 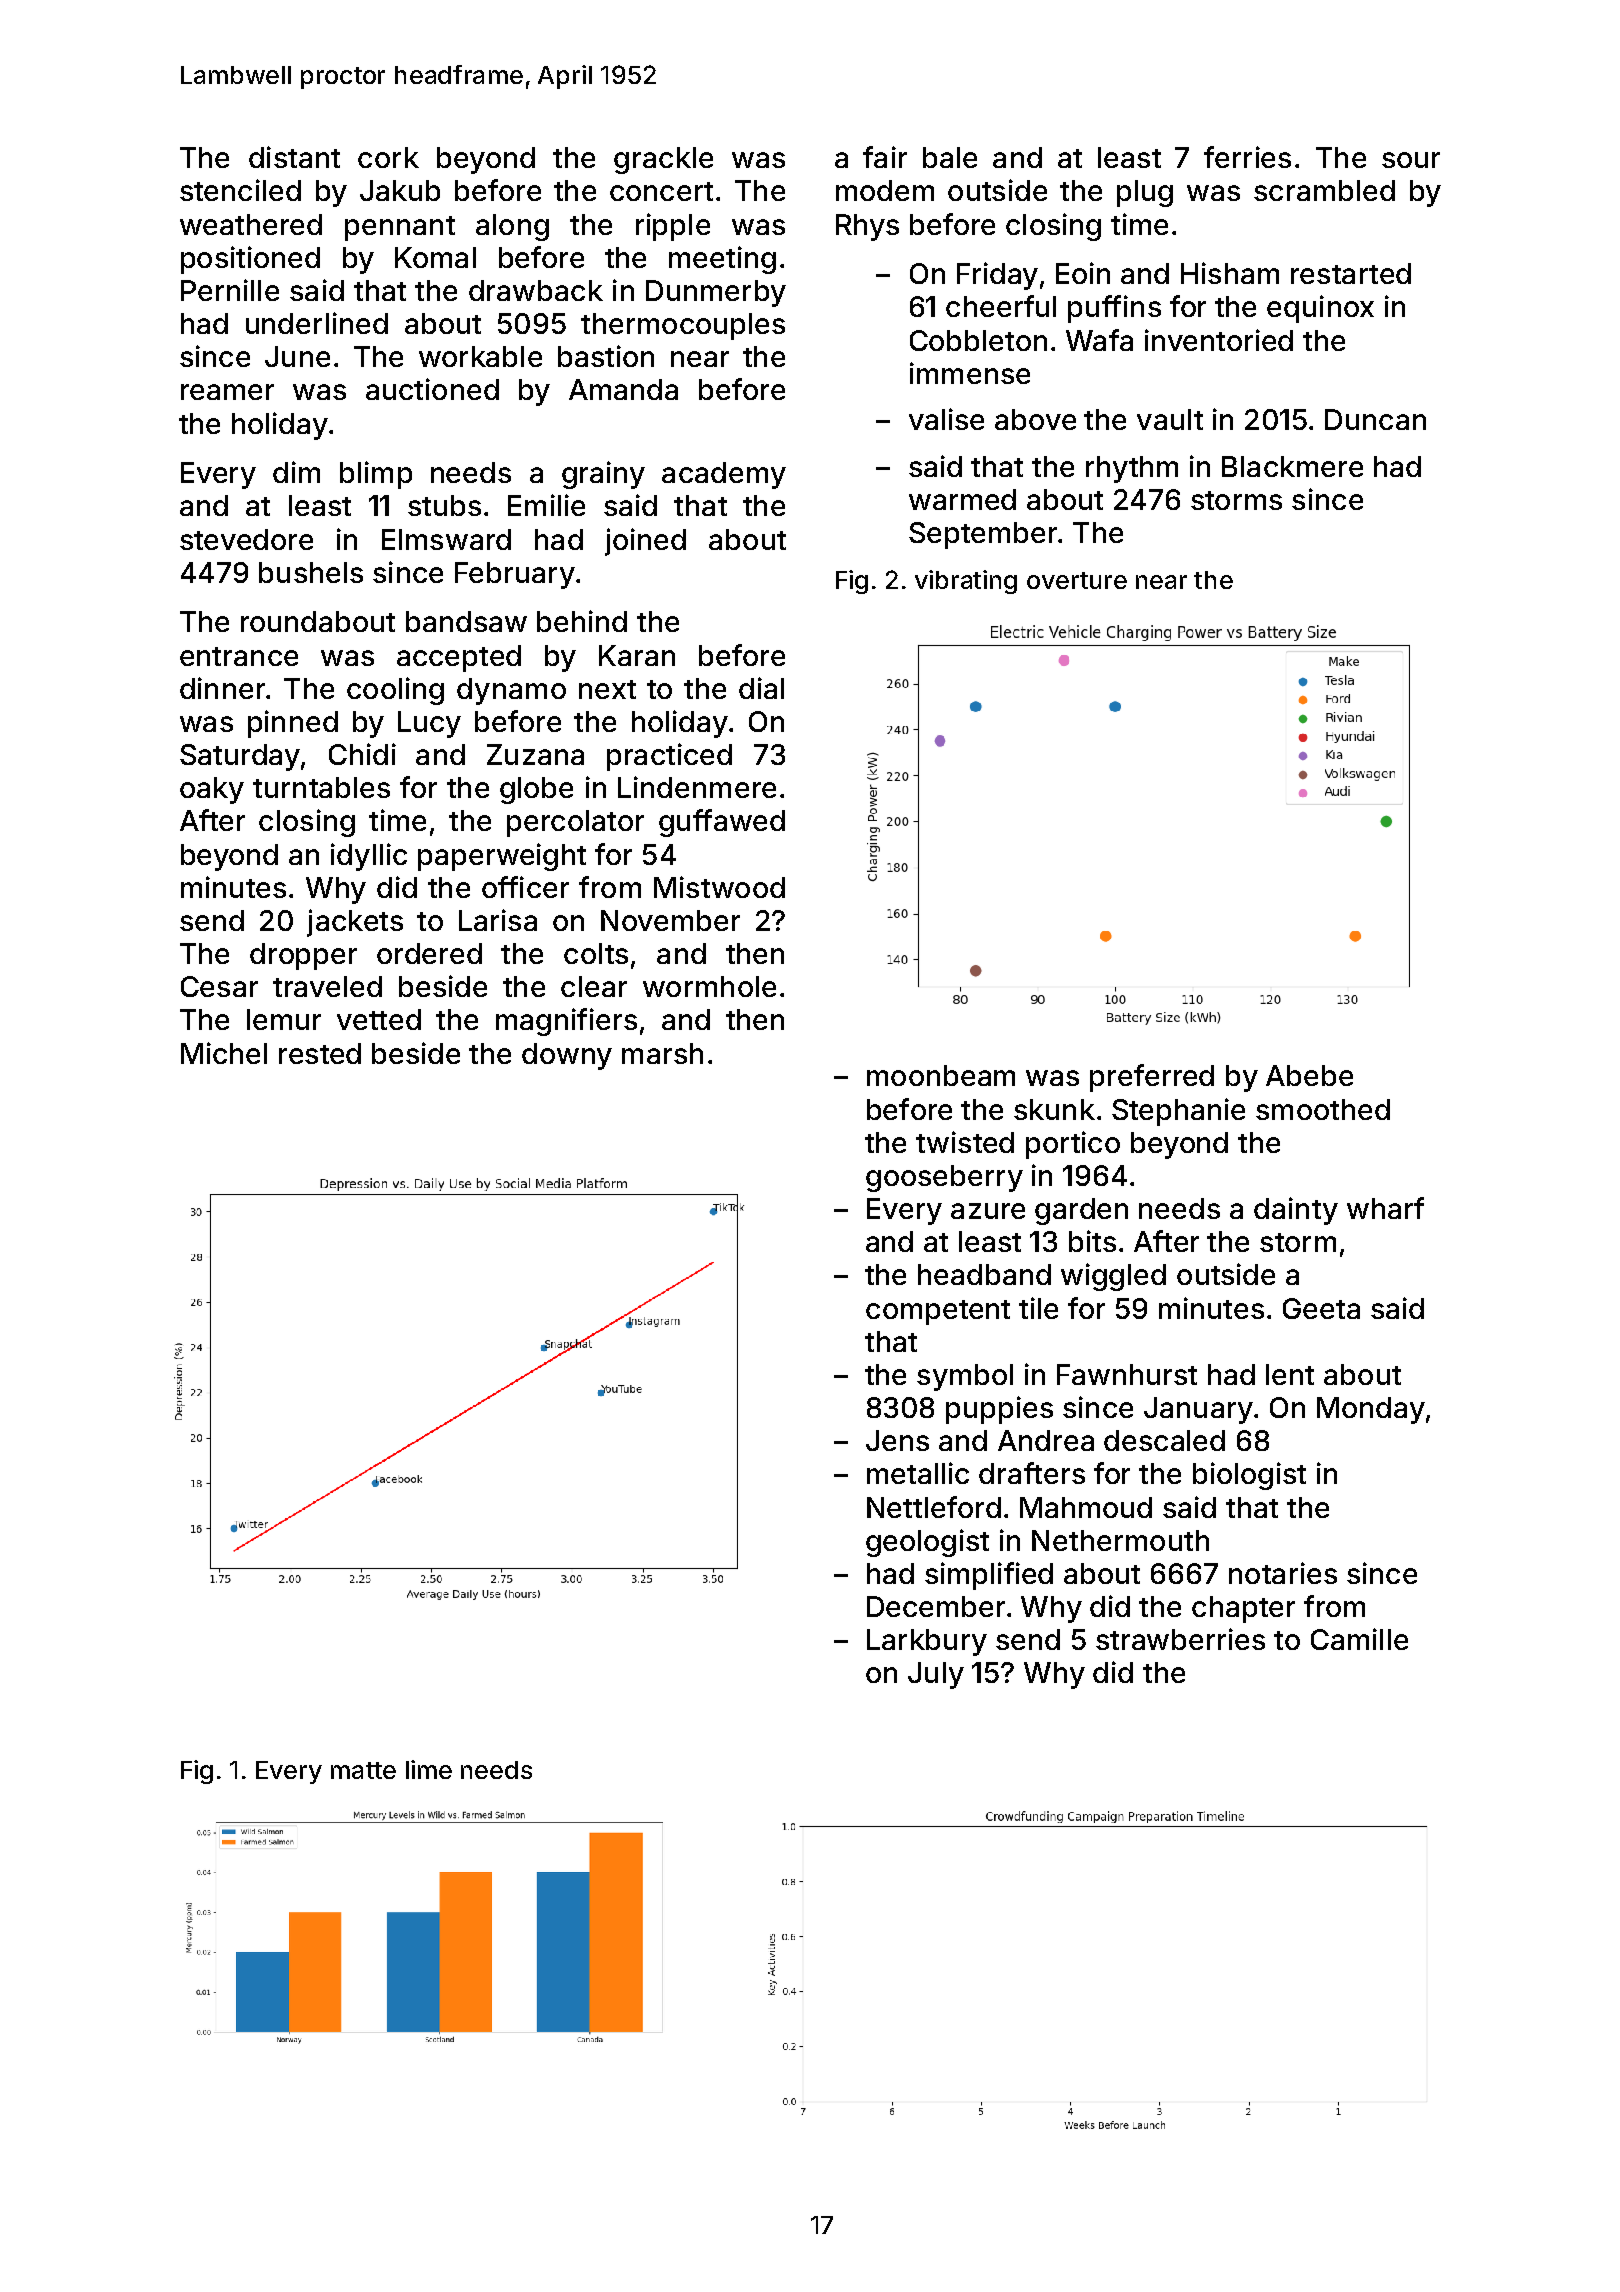 What do you see at coordinates (429, 1769) in the page?
I see `lime` at bounding box center [429, 1769].
